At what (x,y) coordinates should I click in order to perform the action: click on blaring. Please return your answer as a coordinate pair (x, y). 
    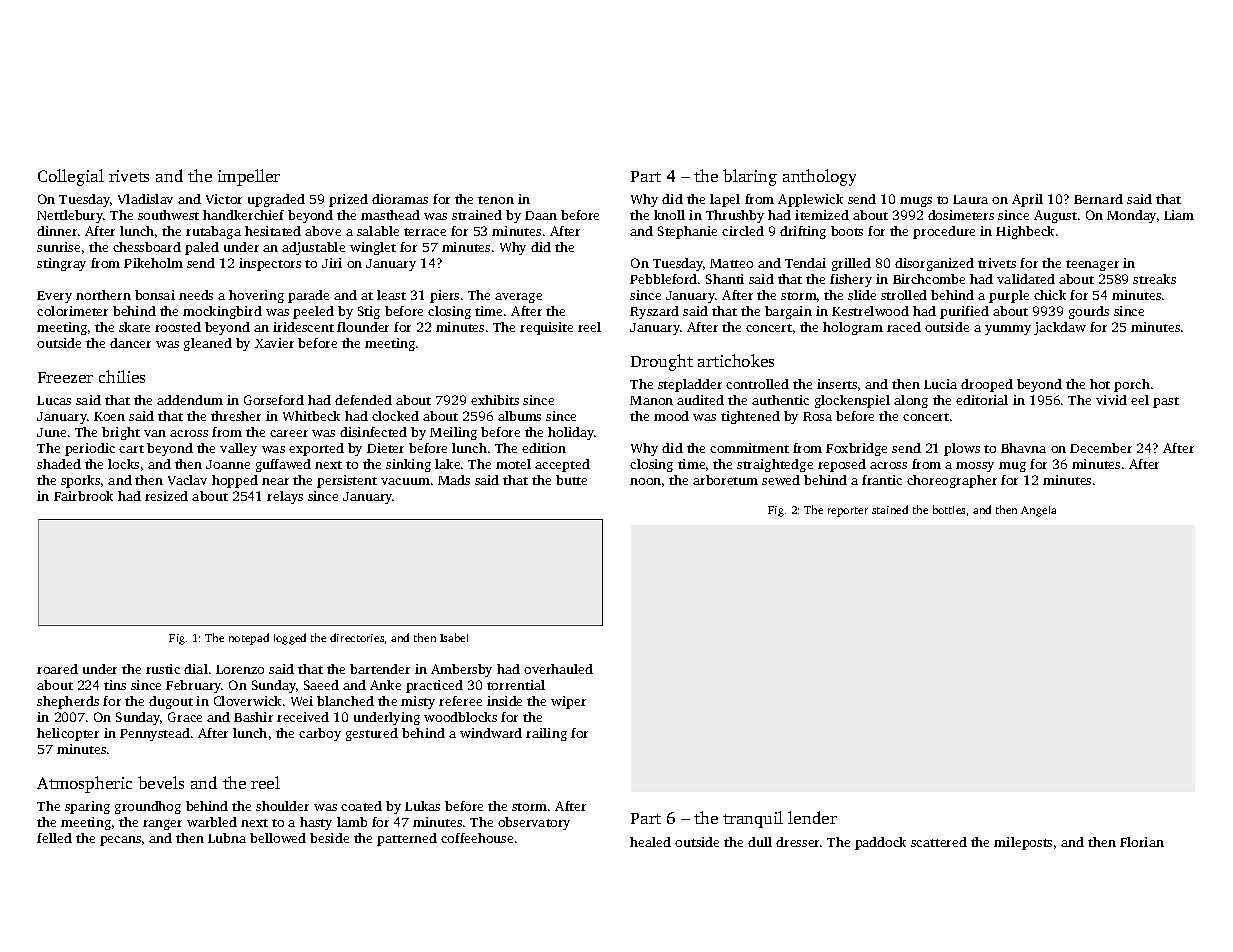
    Looking at the image, I should click on (750, 177).
